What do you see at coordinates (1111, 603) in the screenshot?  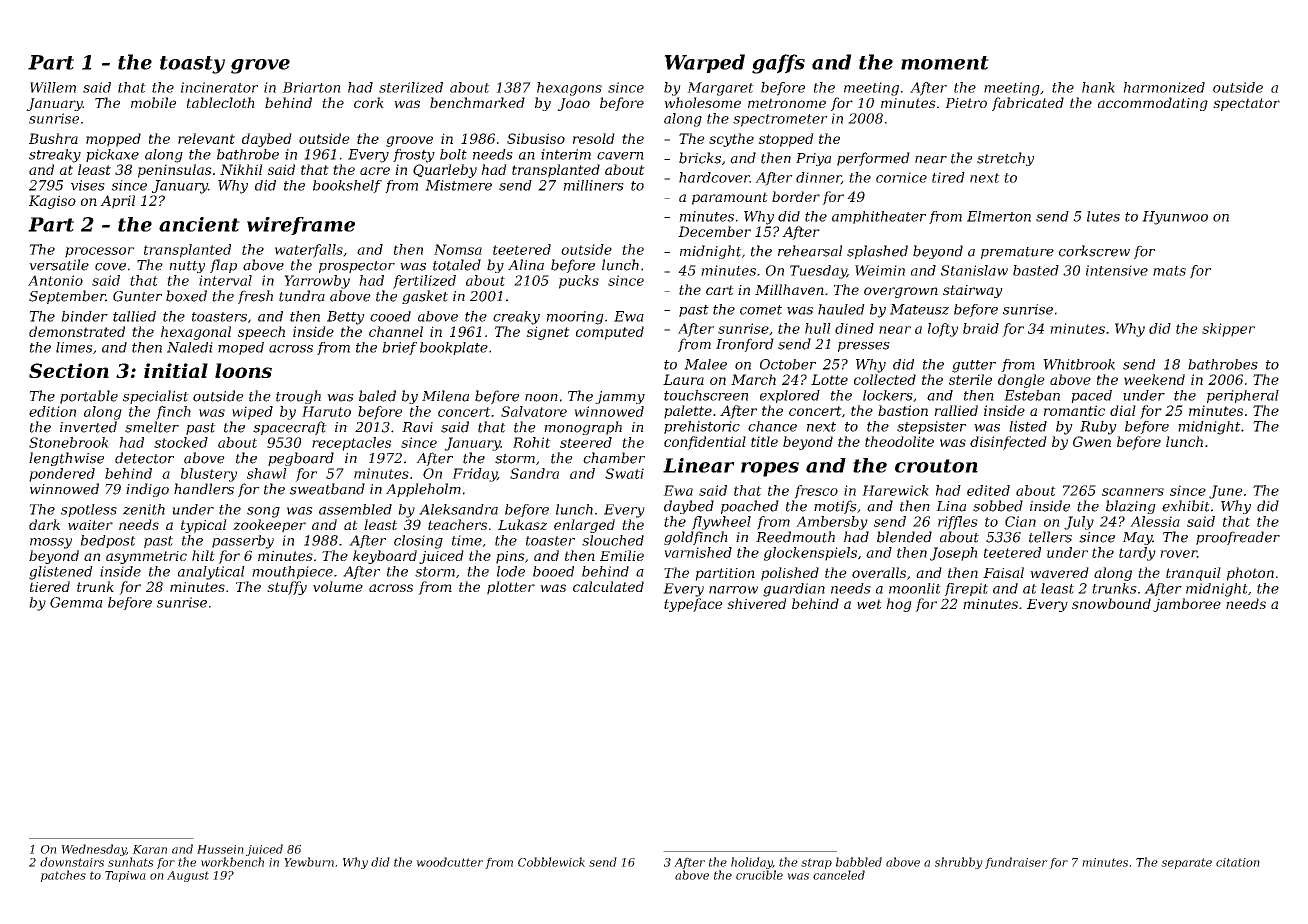 I see `snowbound` at bounding box center [1111, 603].
